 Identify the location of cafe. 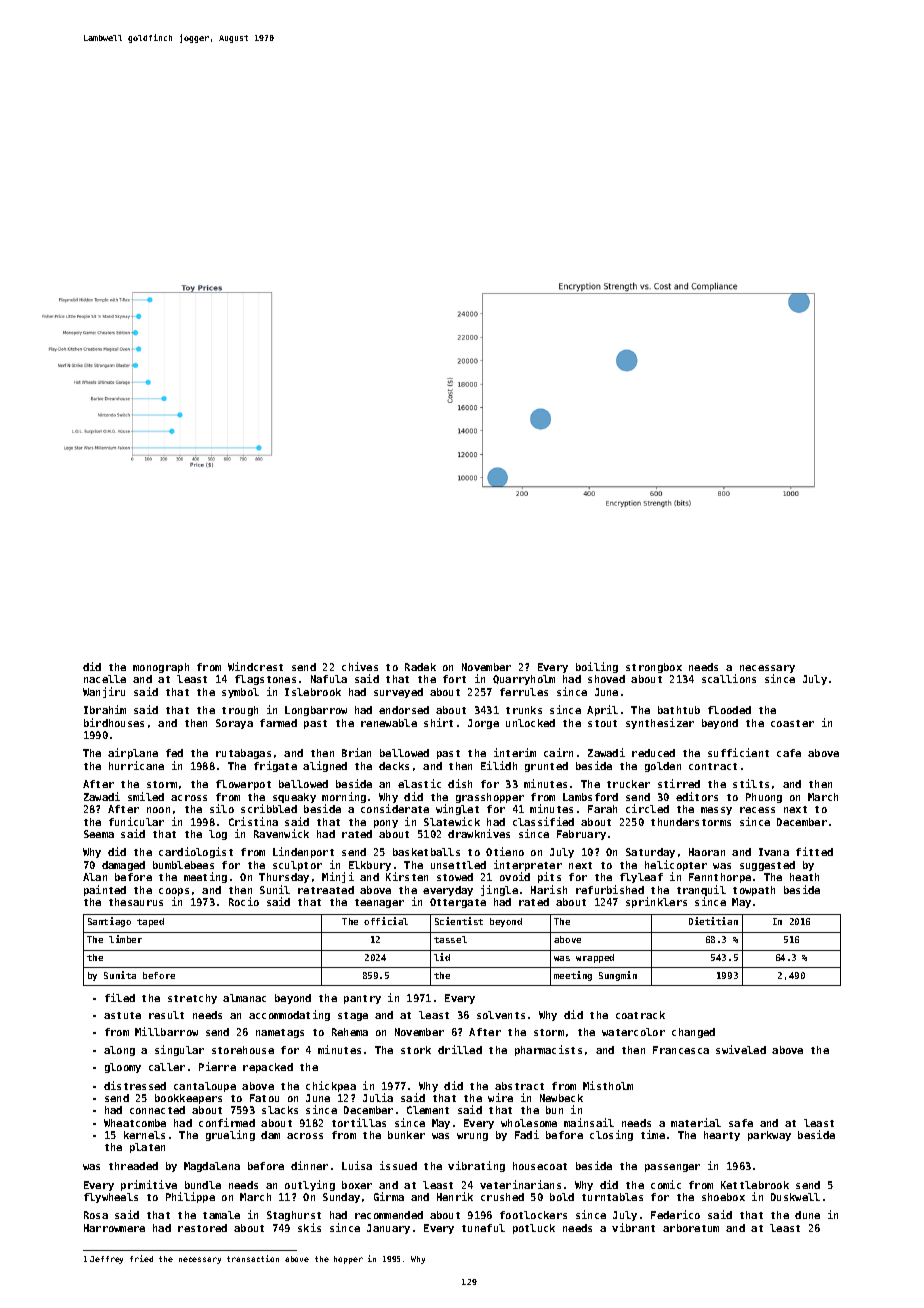
(789, 753).
